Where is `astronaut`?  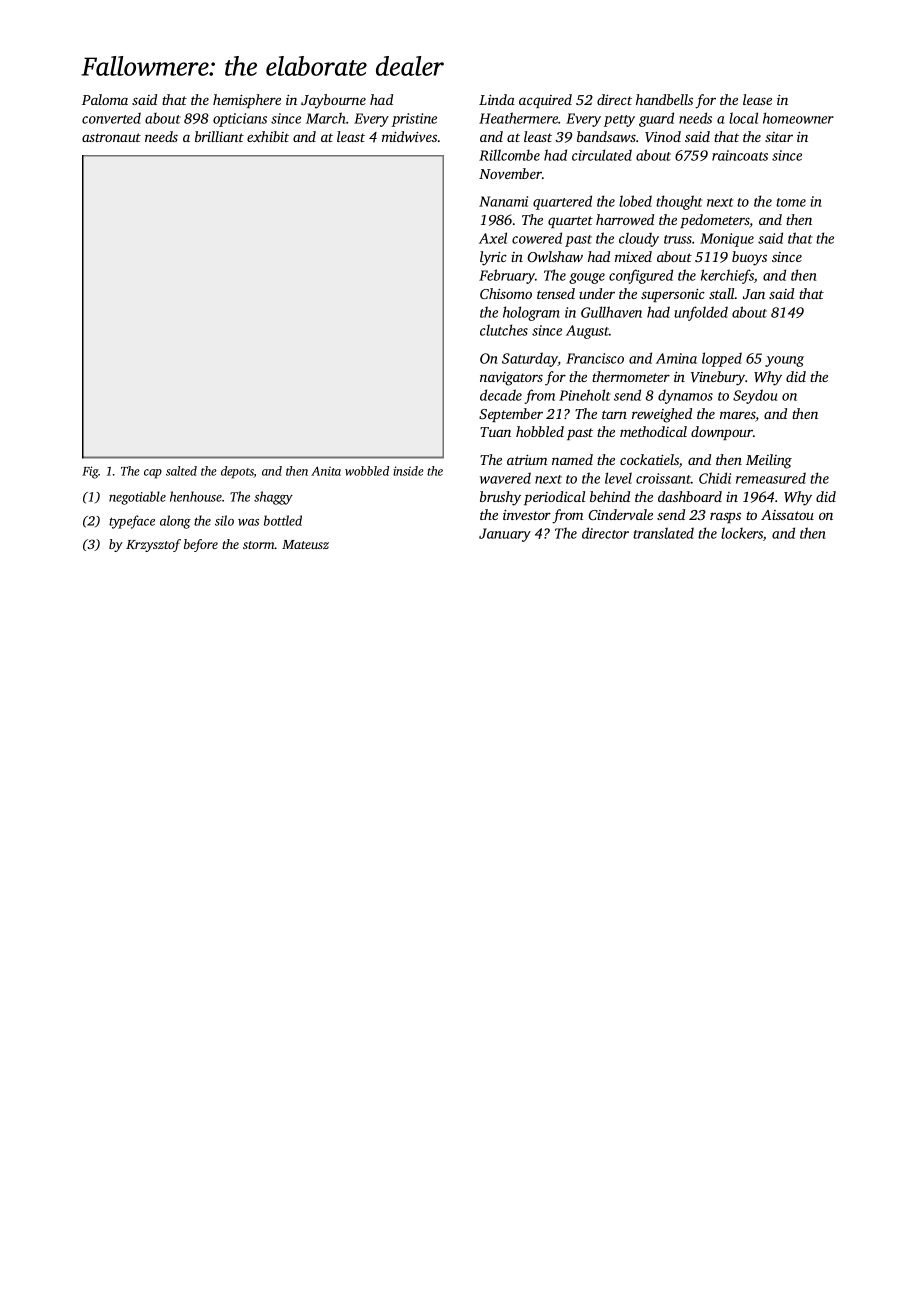 astronaut is located at coordinates (111, 137).
